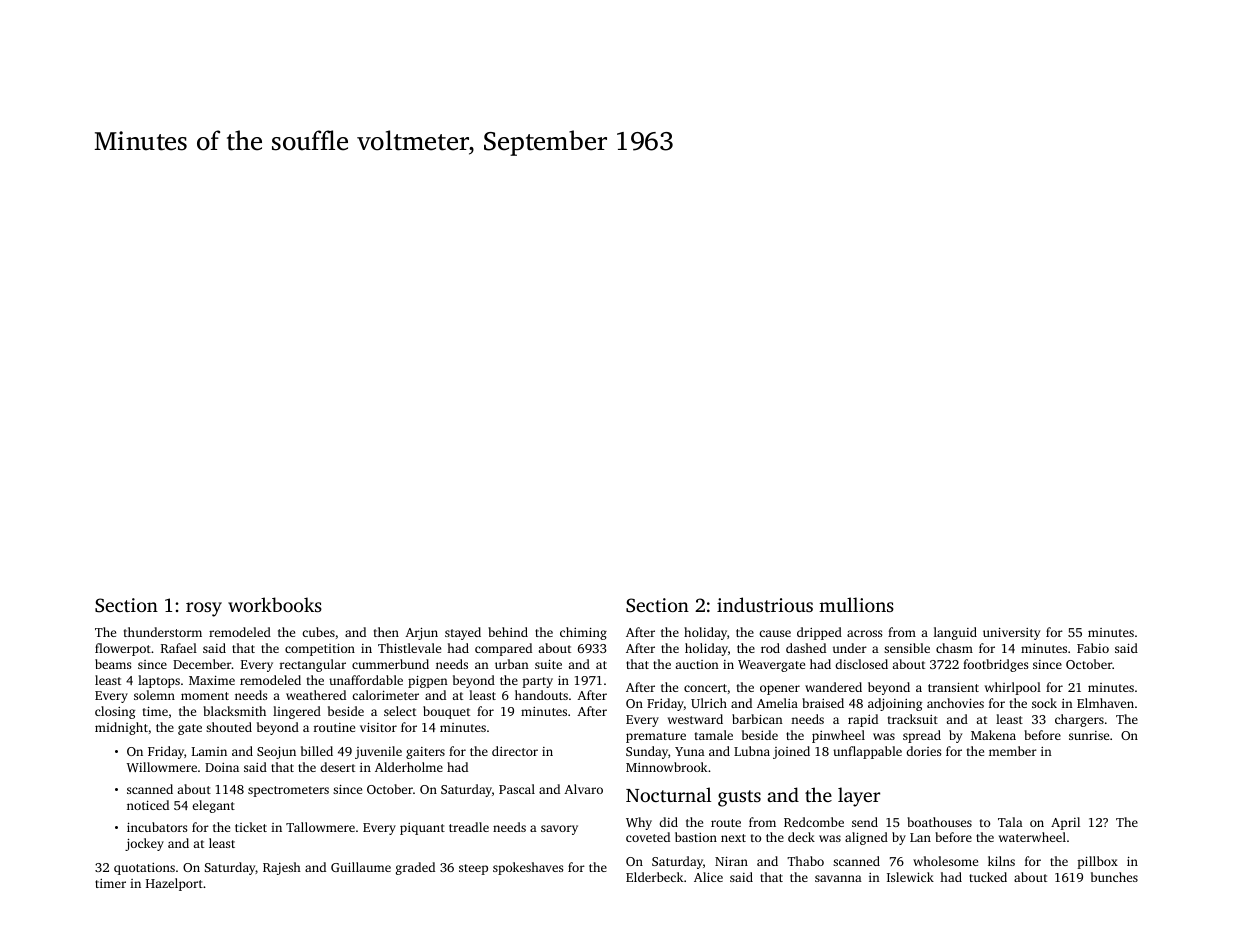  Describe the element at coordinates (1011, 633) in the screenshot. I see `university` at that location.
